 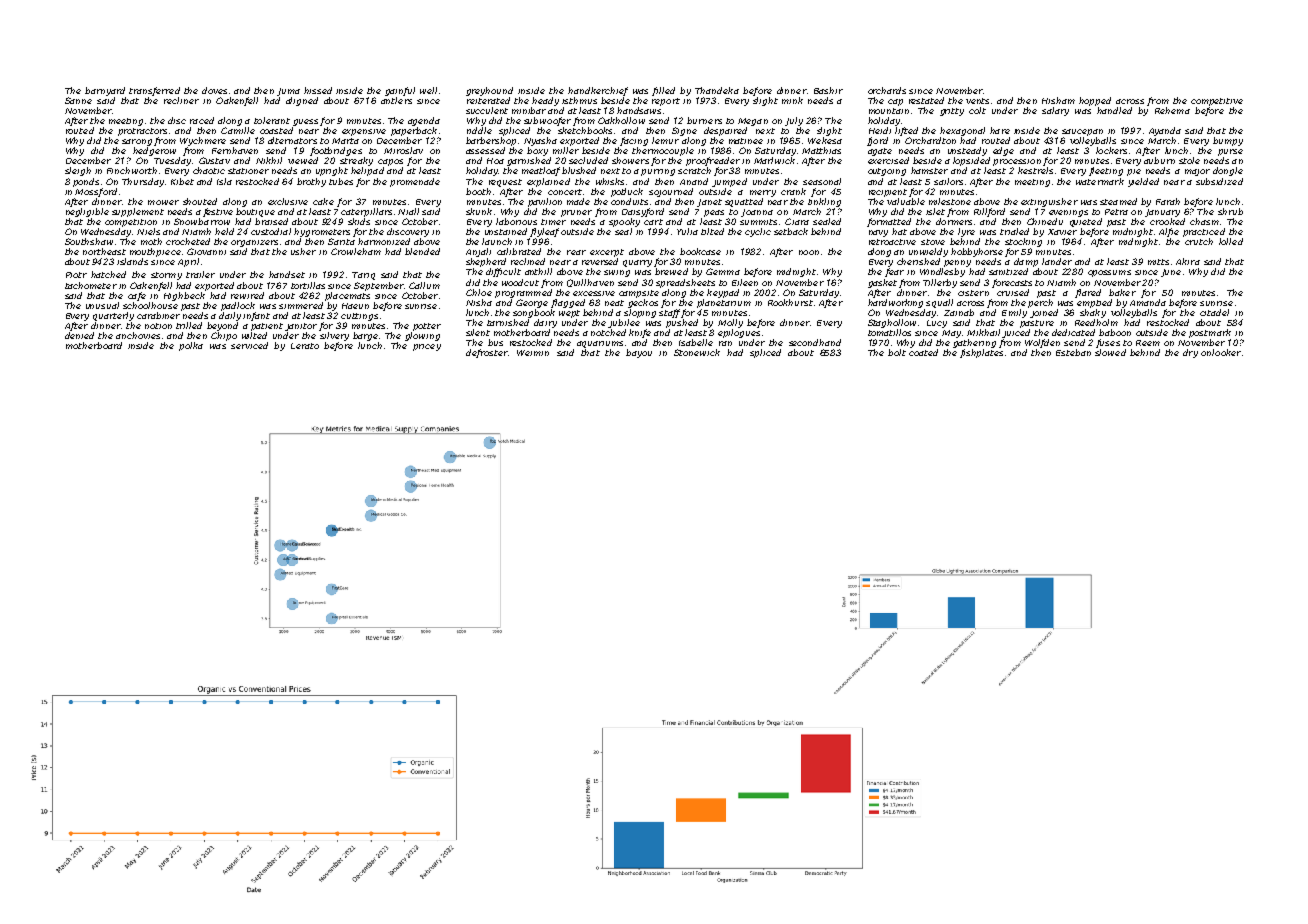 What do you see at coordinates (1190, 353) in the screenshot?
I see `dry` at bounding box center [1190, 353].
